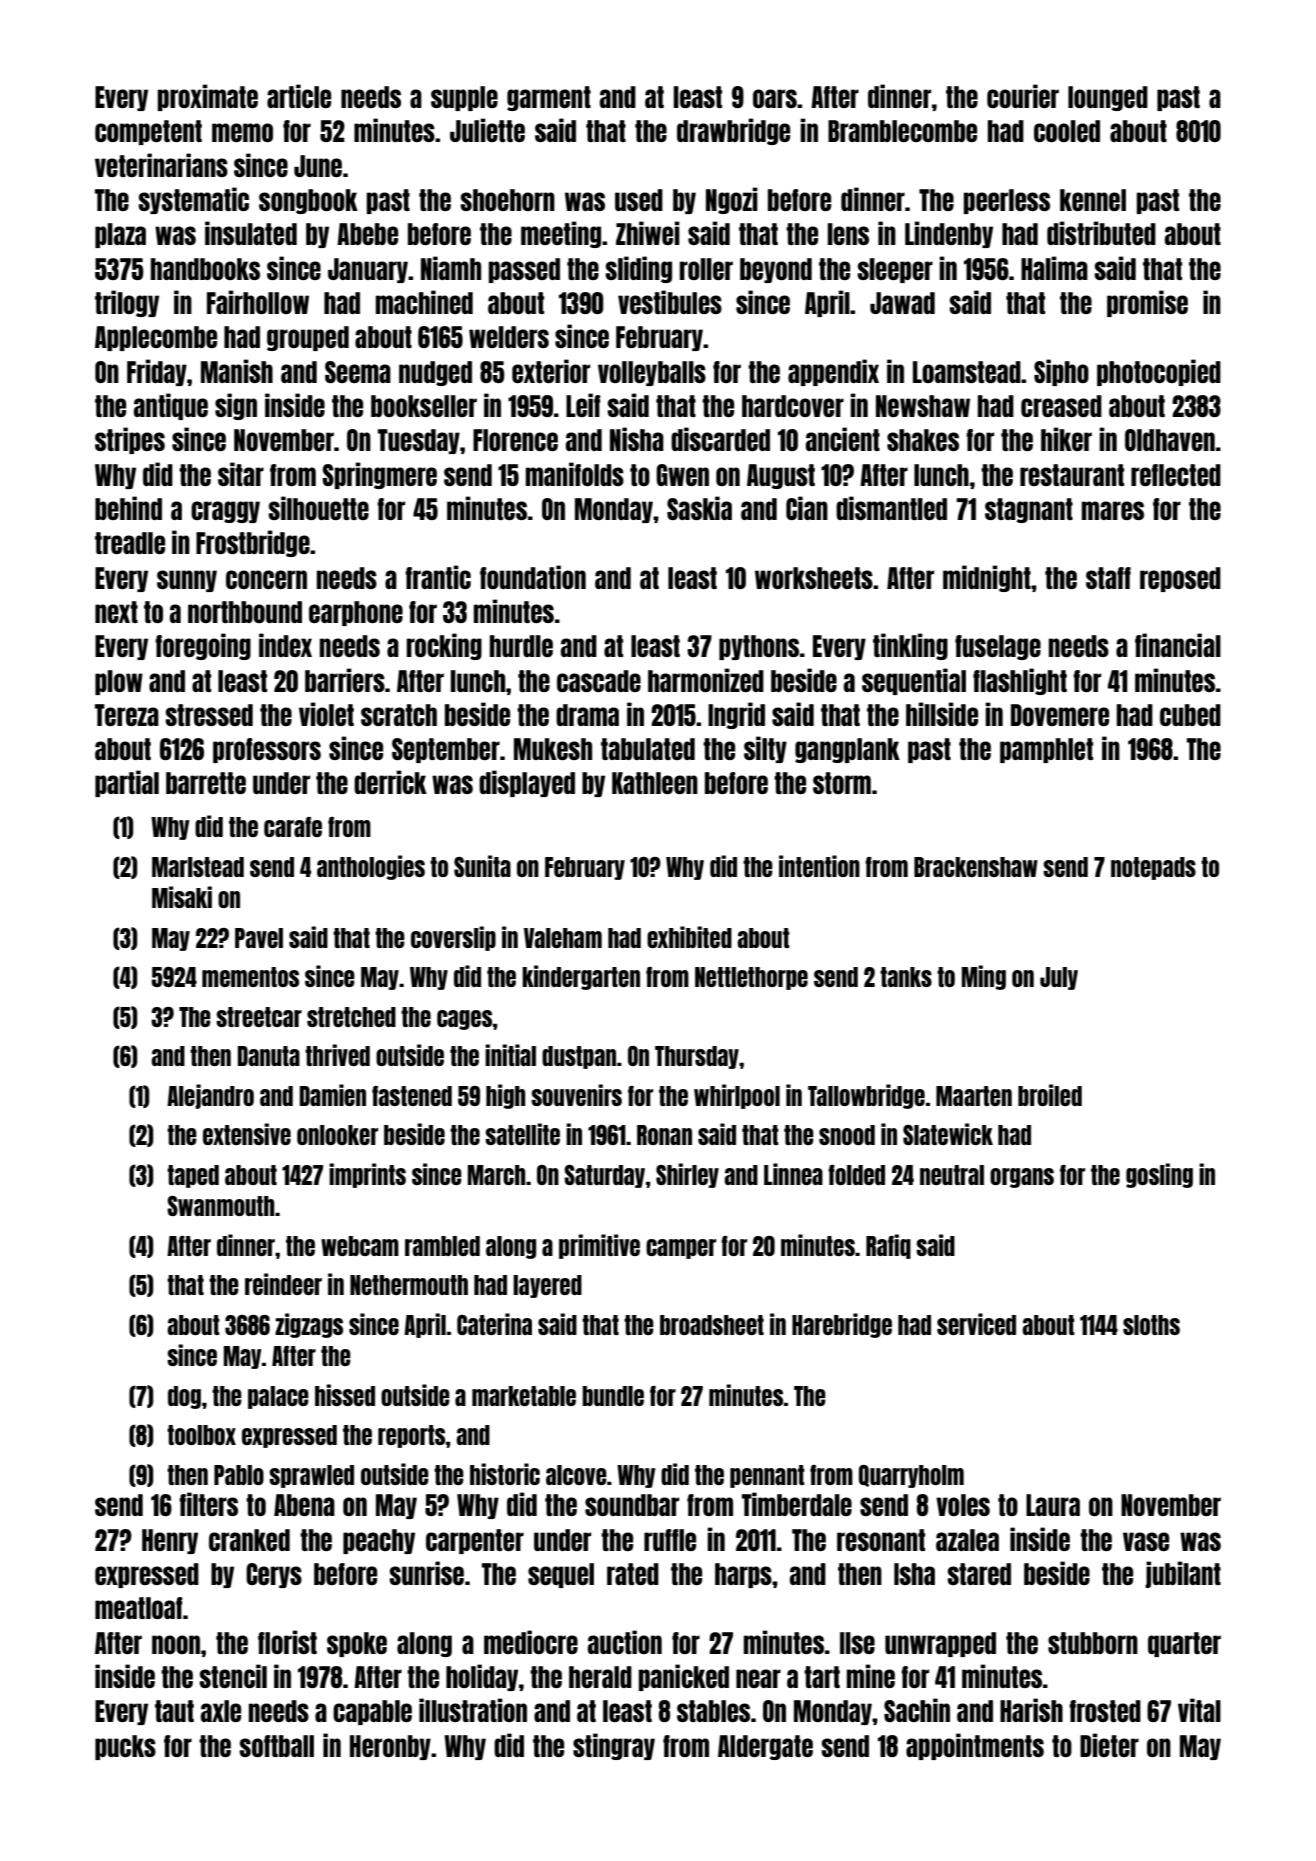 The height and width of the document is (1861, 1316). What do you see at coordinates (1059, 978) in the document?
I see `July` at bounding box center [1059, 978].
